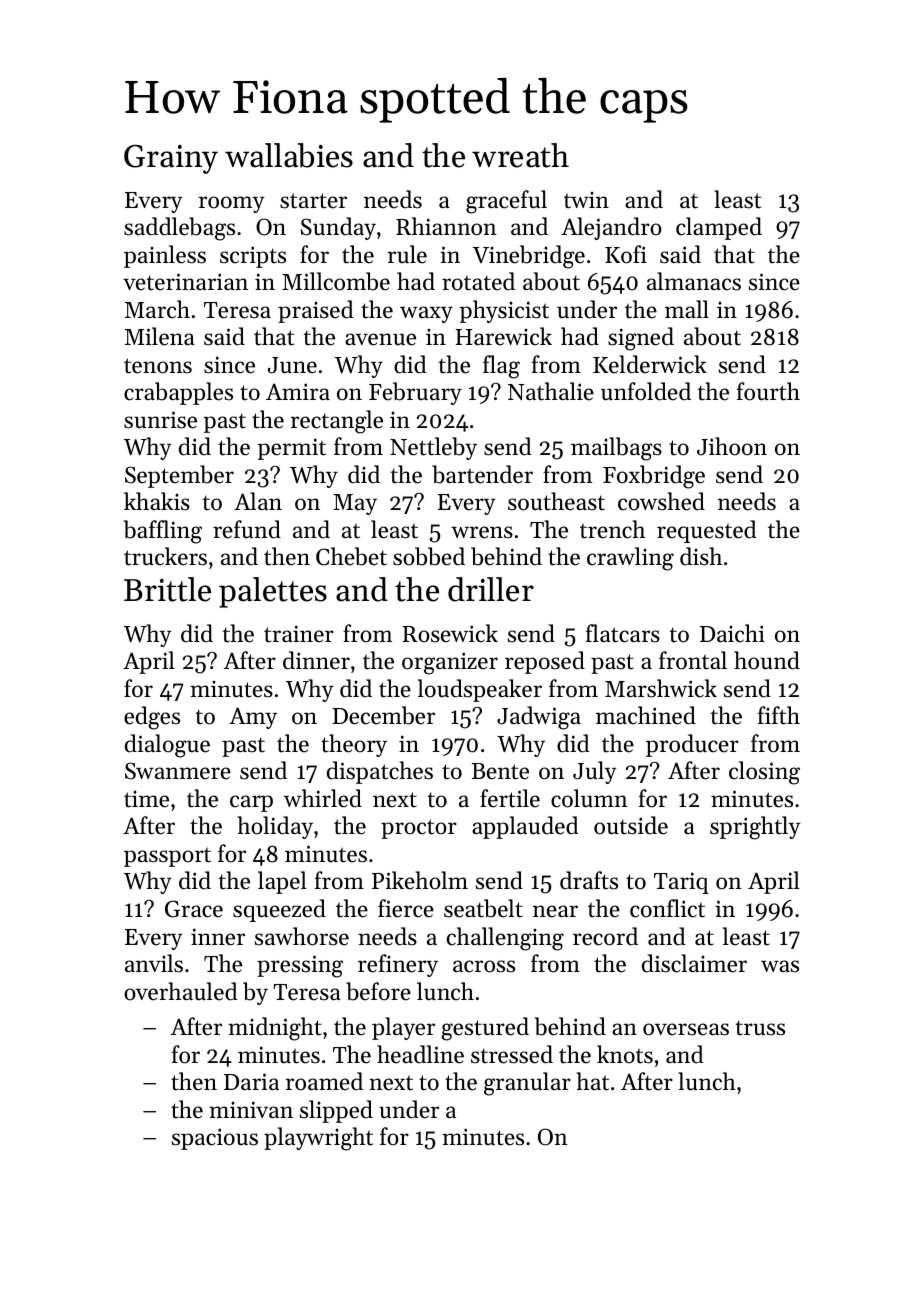 This screenshot has height=1311, width=924. Describe the element at coordinates (181, 991) in the screenshot. I see `overhauled` at that location.
